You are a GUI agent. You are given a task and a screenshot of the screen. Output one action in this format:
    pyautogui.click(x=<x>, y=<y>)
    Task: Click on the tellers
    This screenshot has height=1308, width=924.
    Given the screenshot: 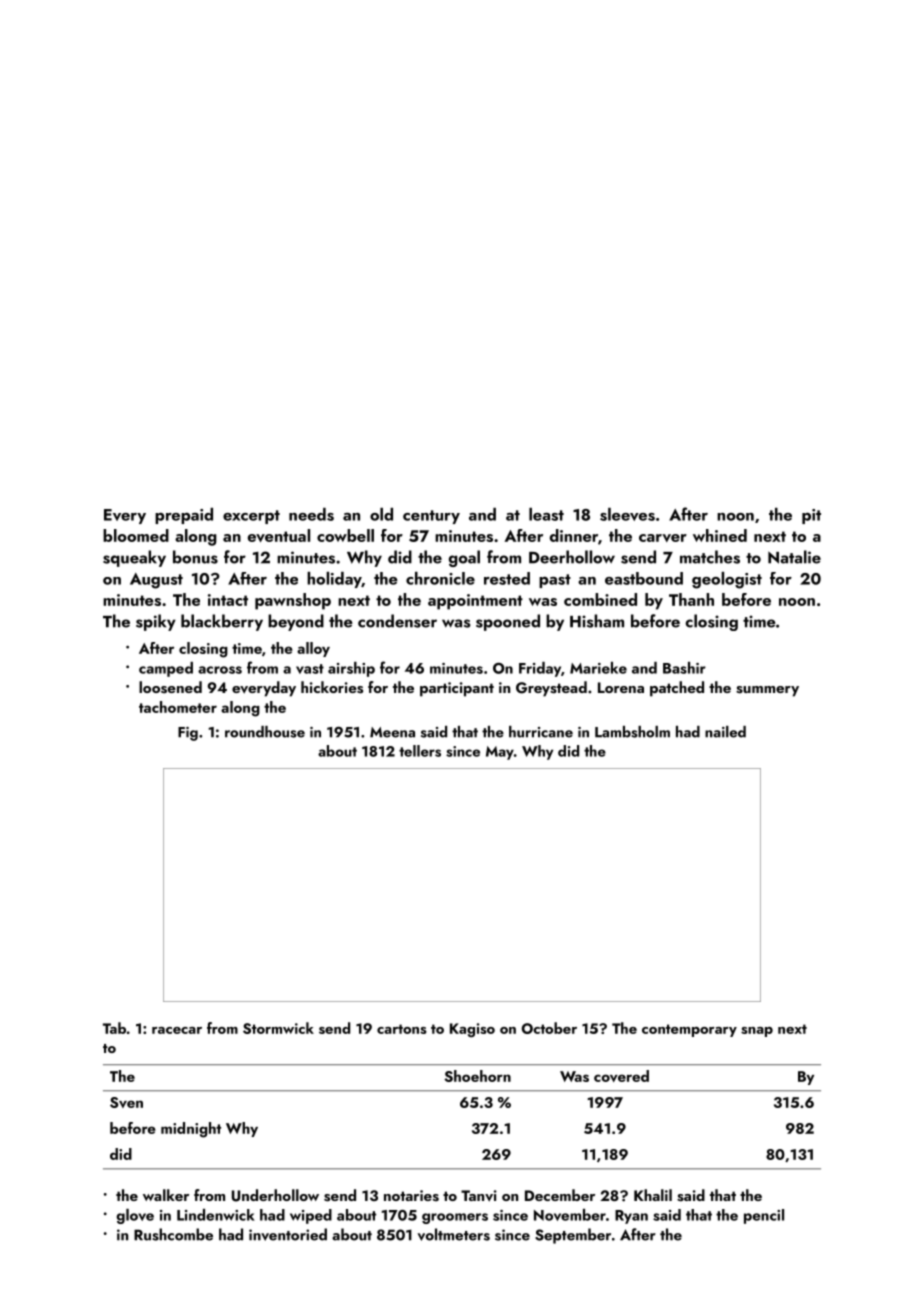 What is the action you would take?
    pyautogui.click(x=420, y=751)
